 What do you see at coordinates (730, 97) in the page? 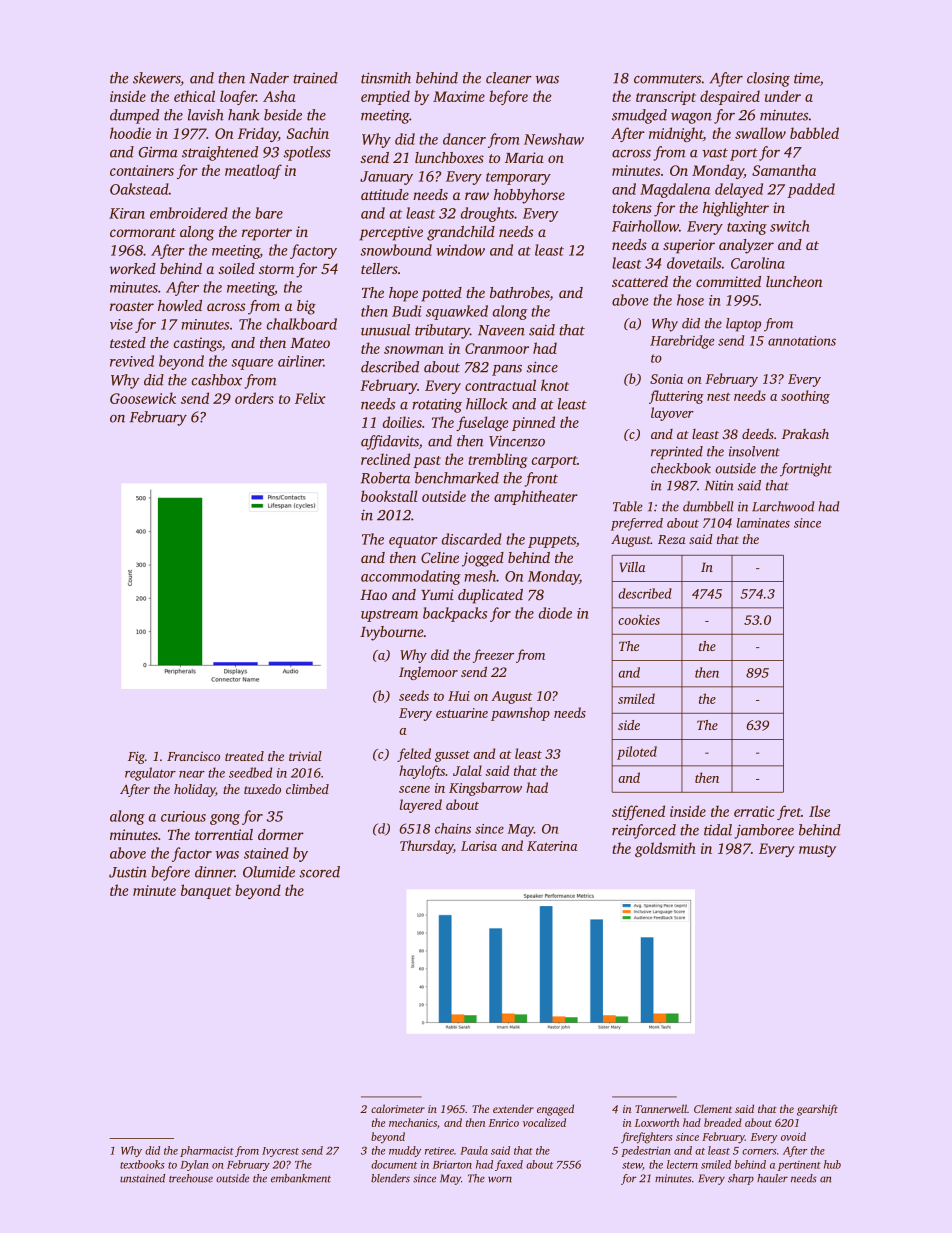
I see `despaired` at bounding box center [730, 97].
